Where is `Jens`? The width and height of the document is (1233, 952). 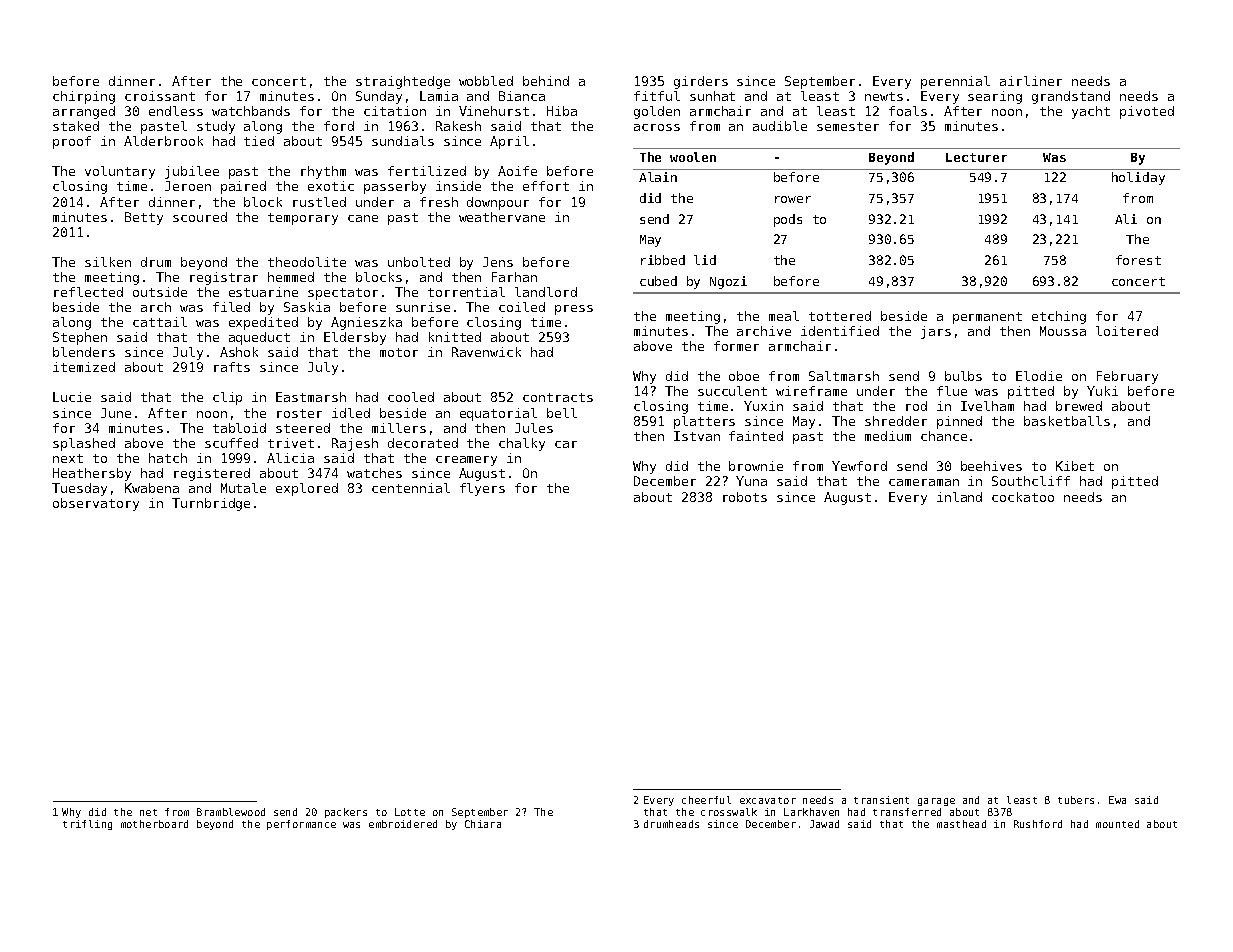
Jens is located at coordinates (498, 262).
